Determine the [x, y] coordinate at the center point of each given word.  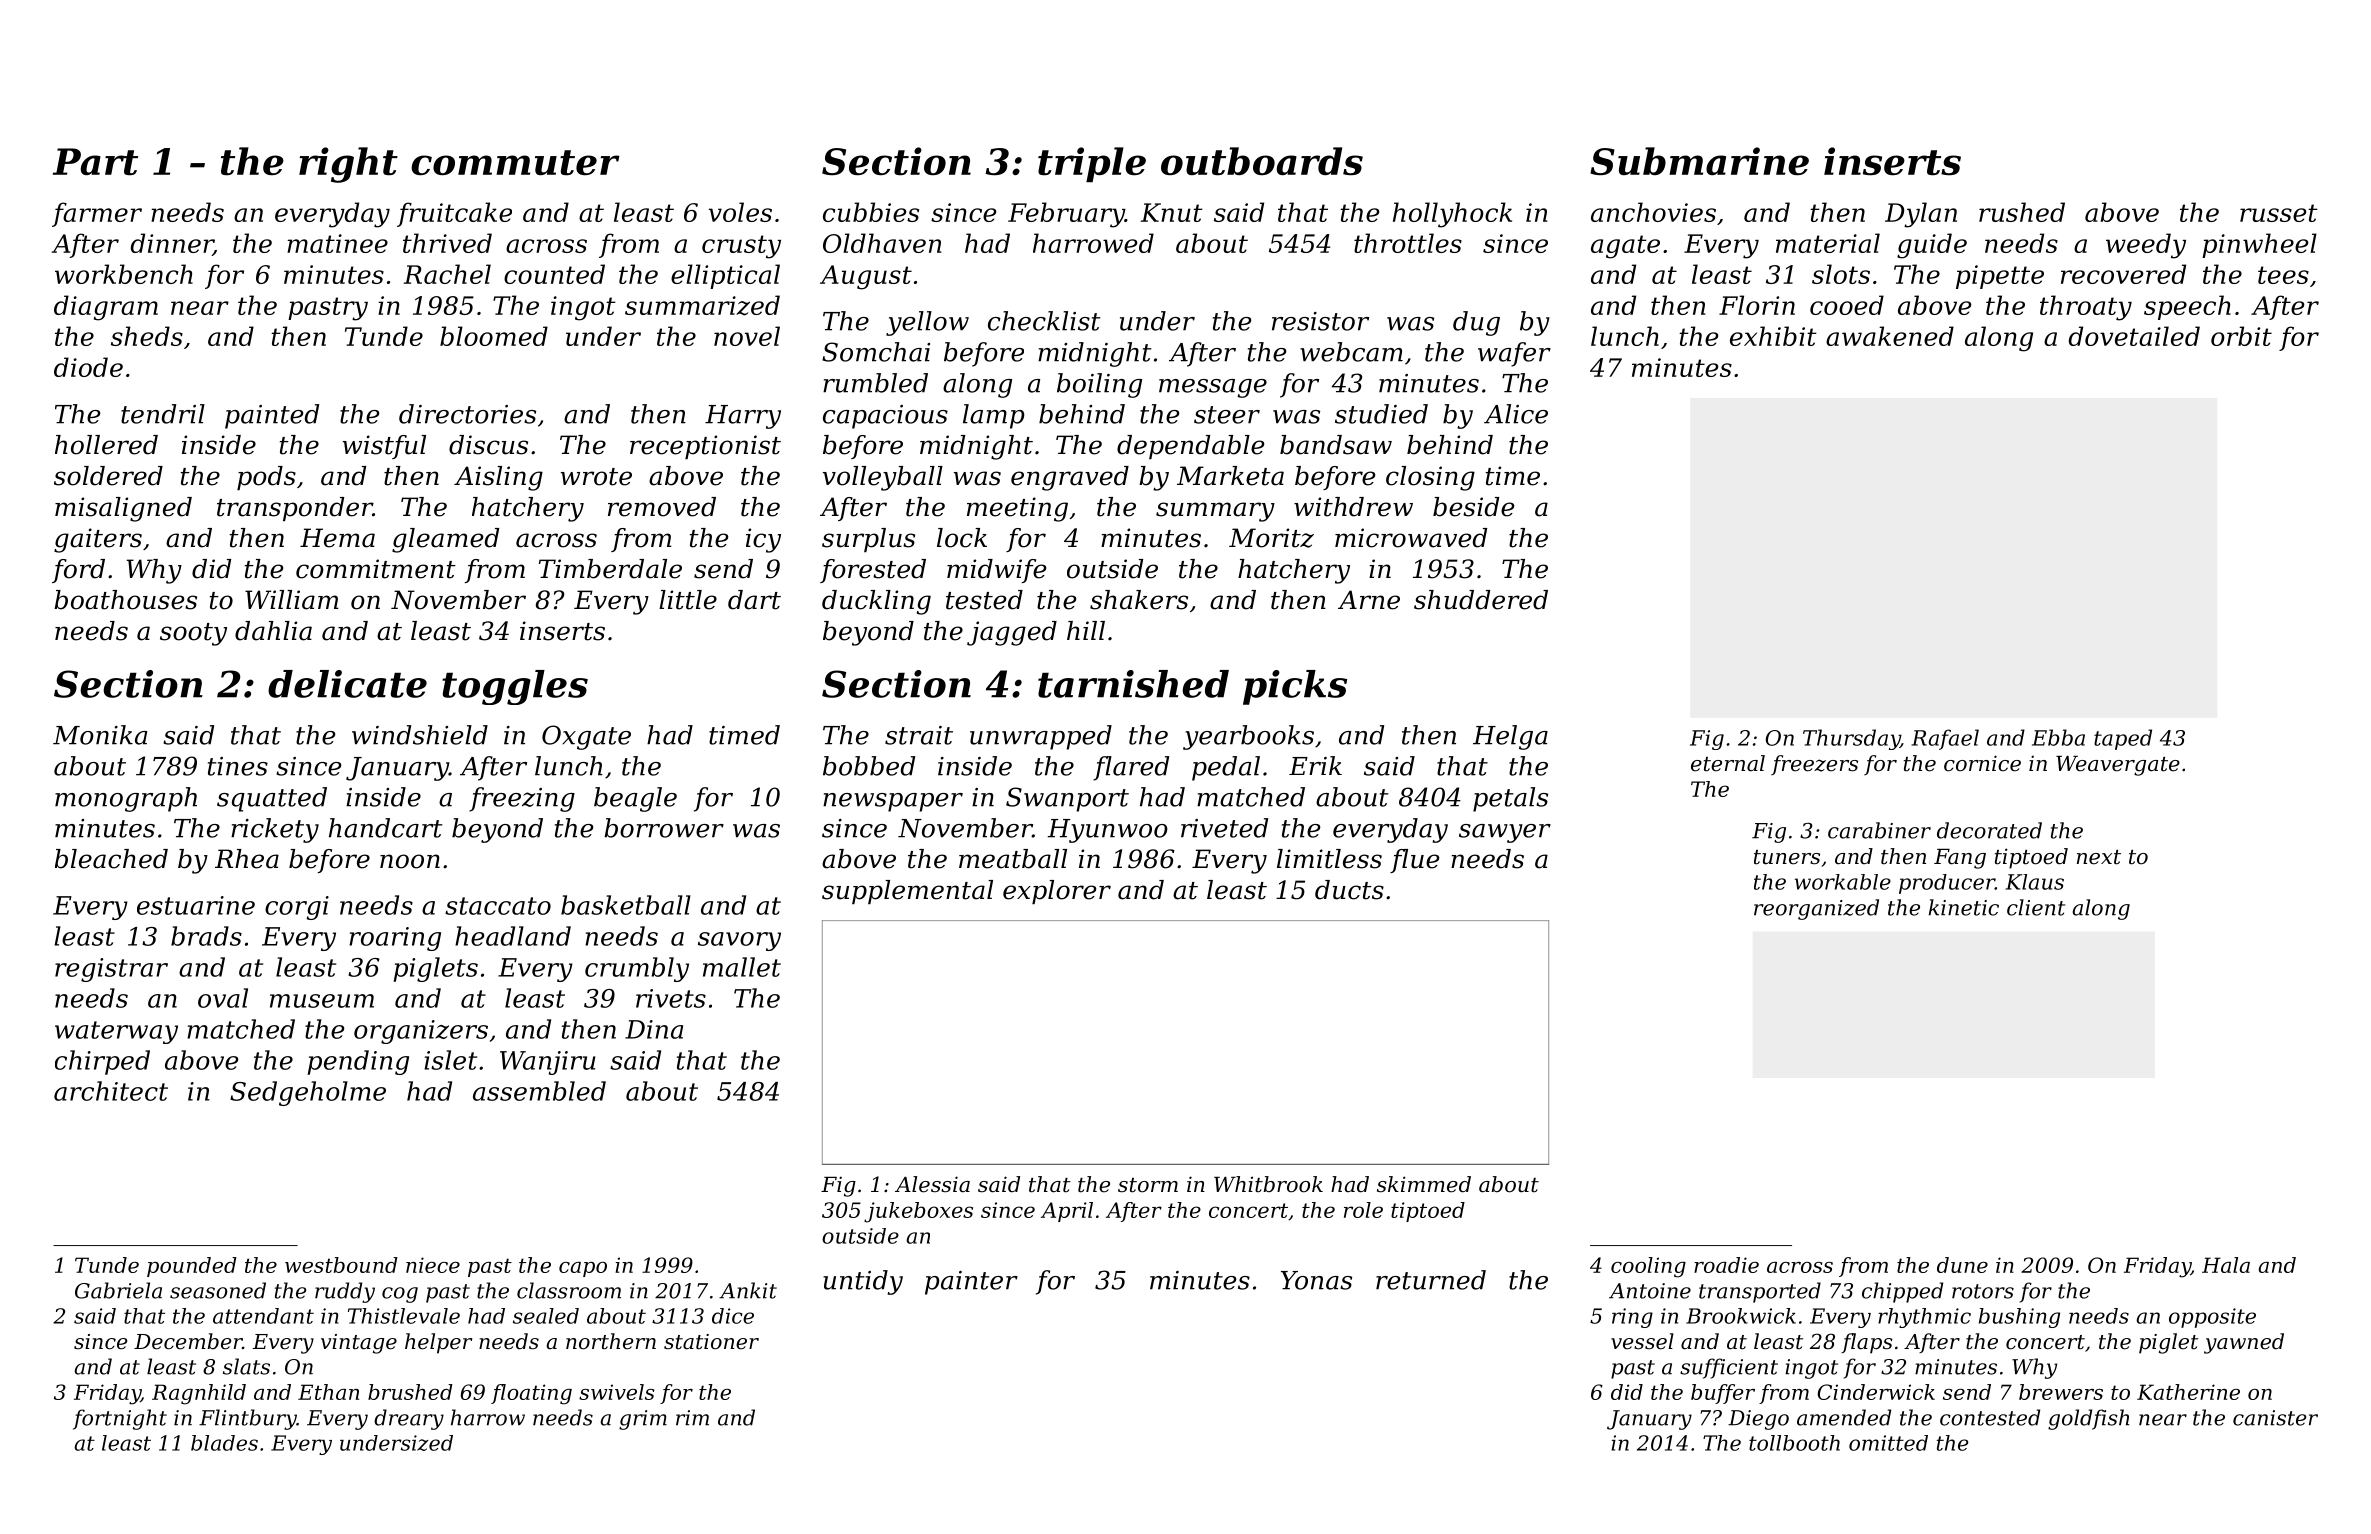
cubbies [871, 212]
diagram [106, 308]
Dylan [1921, 215]
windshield [420, 735]
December [188, 1341]
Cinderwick [1876, 1392]
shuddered [1481, 600]
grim [643, 1420]
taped [2123, 739]
